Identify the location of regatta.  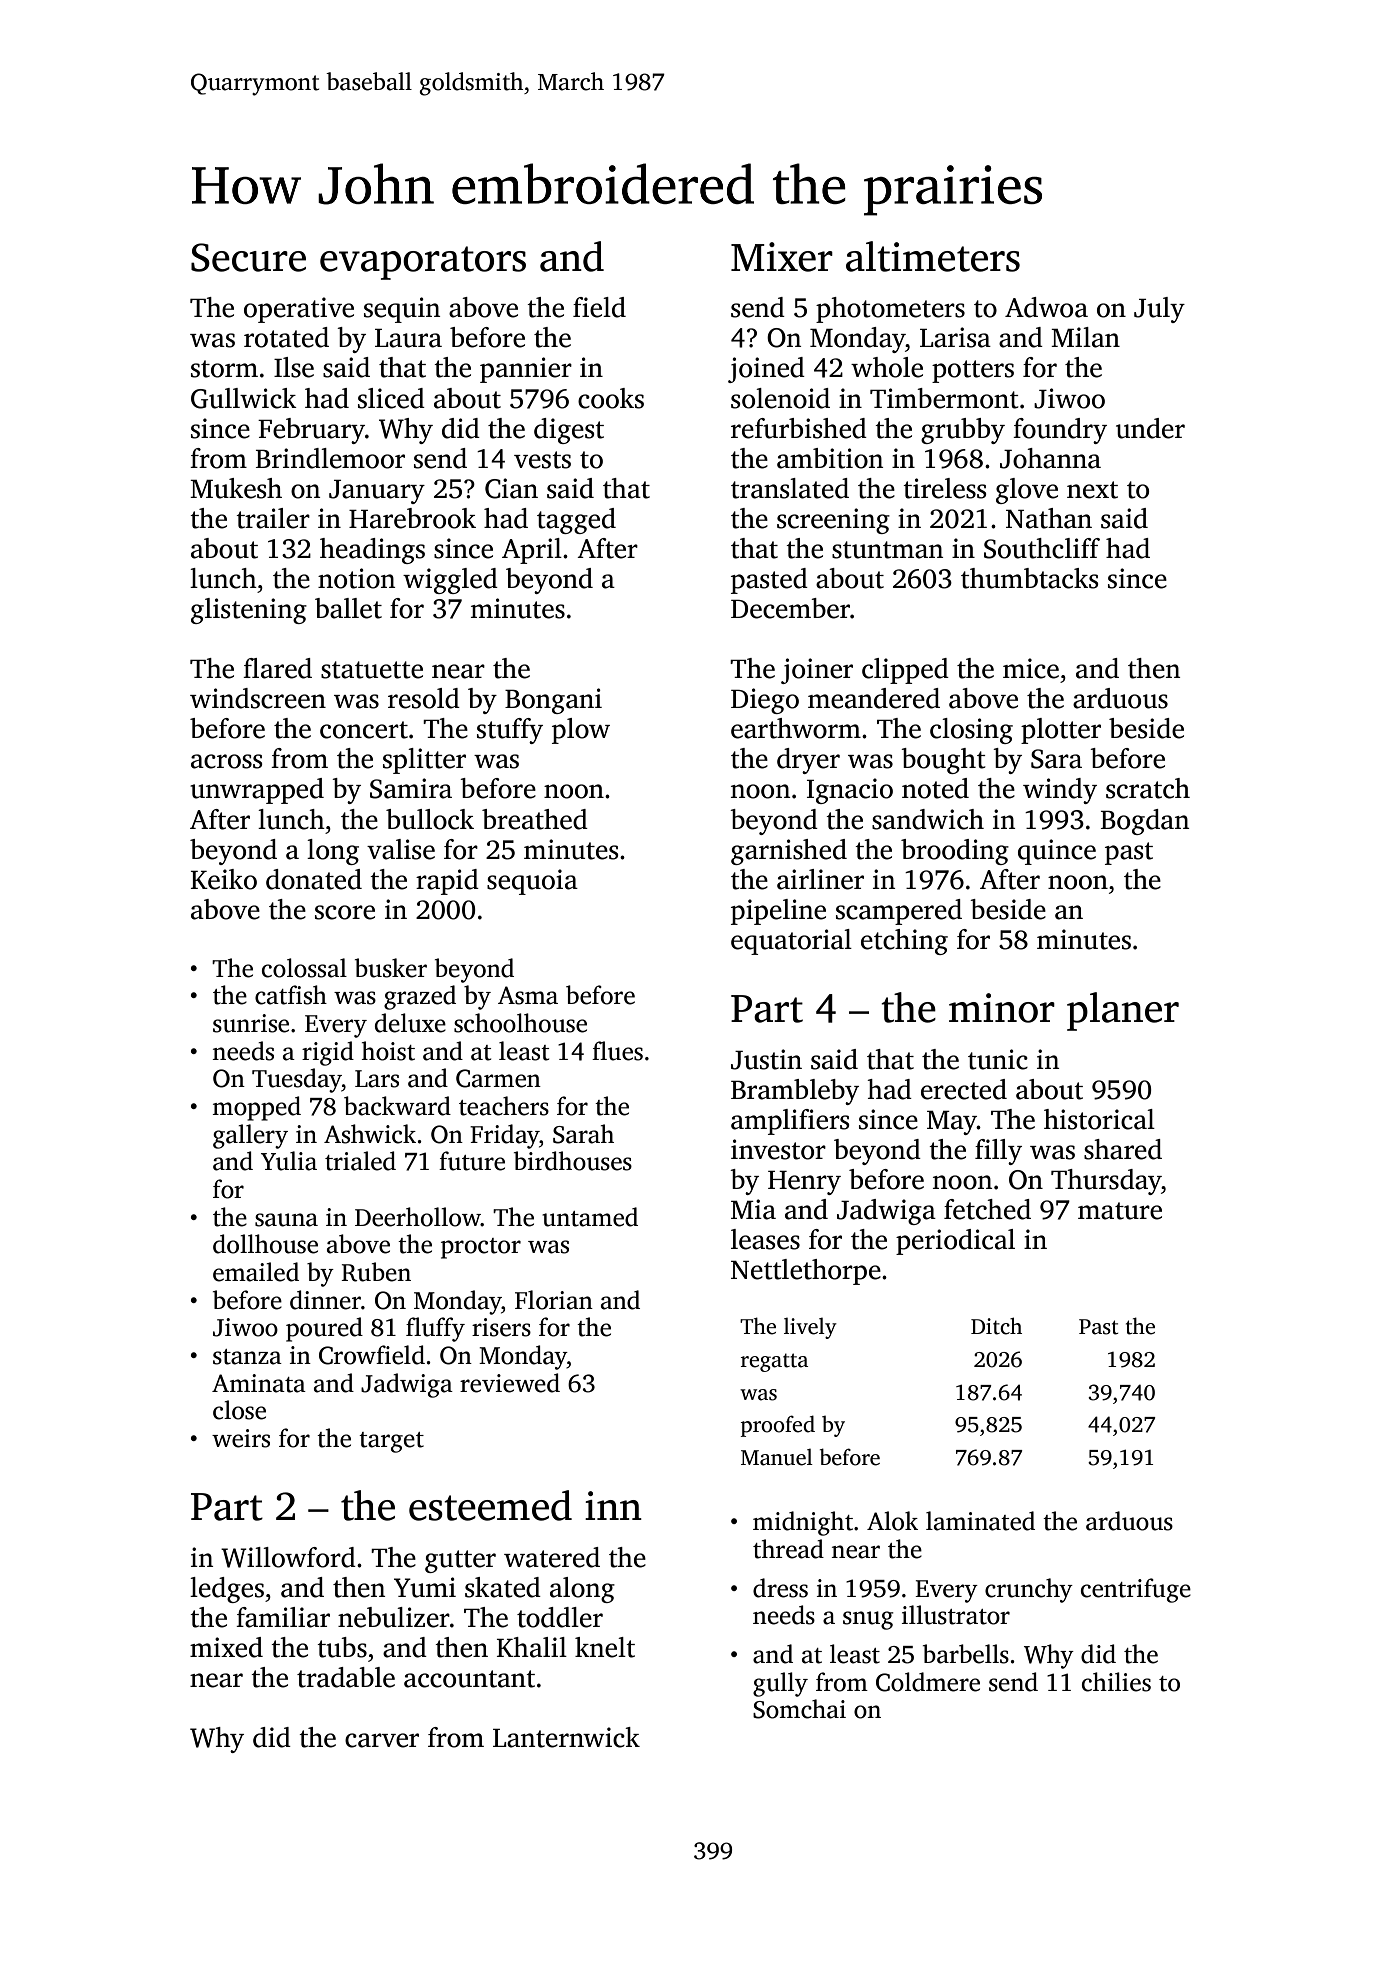
(774, 1362).
